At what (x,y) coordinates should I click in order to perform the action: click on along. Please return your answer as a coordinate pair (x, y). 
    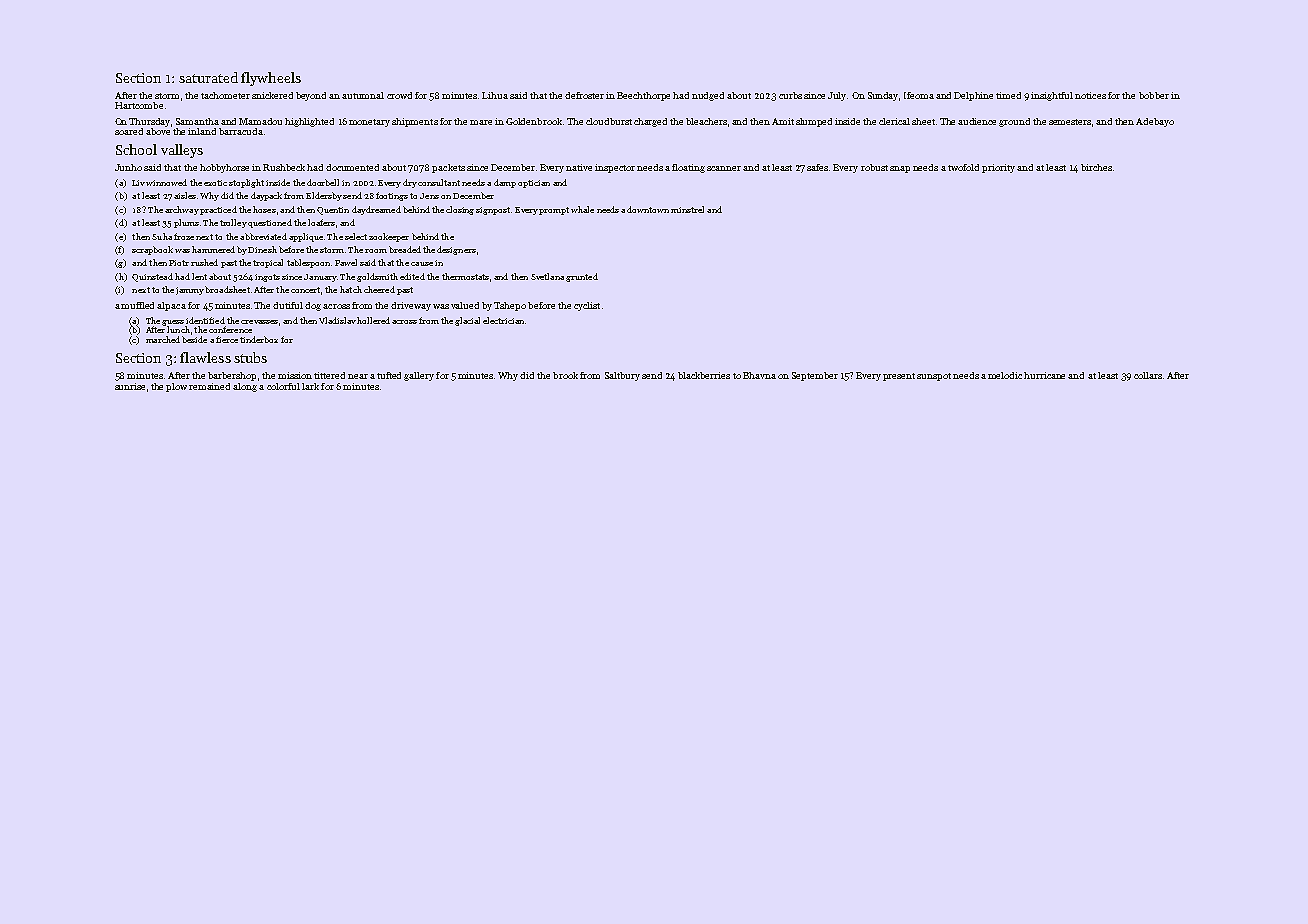
    Looking at the image, I should click on (245, 387).
